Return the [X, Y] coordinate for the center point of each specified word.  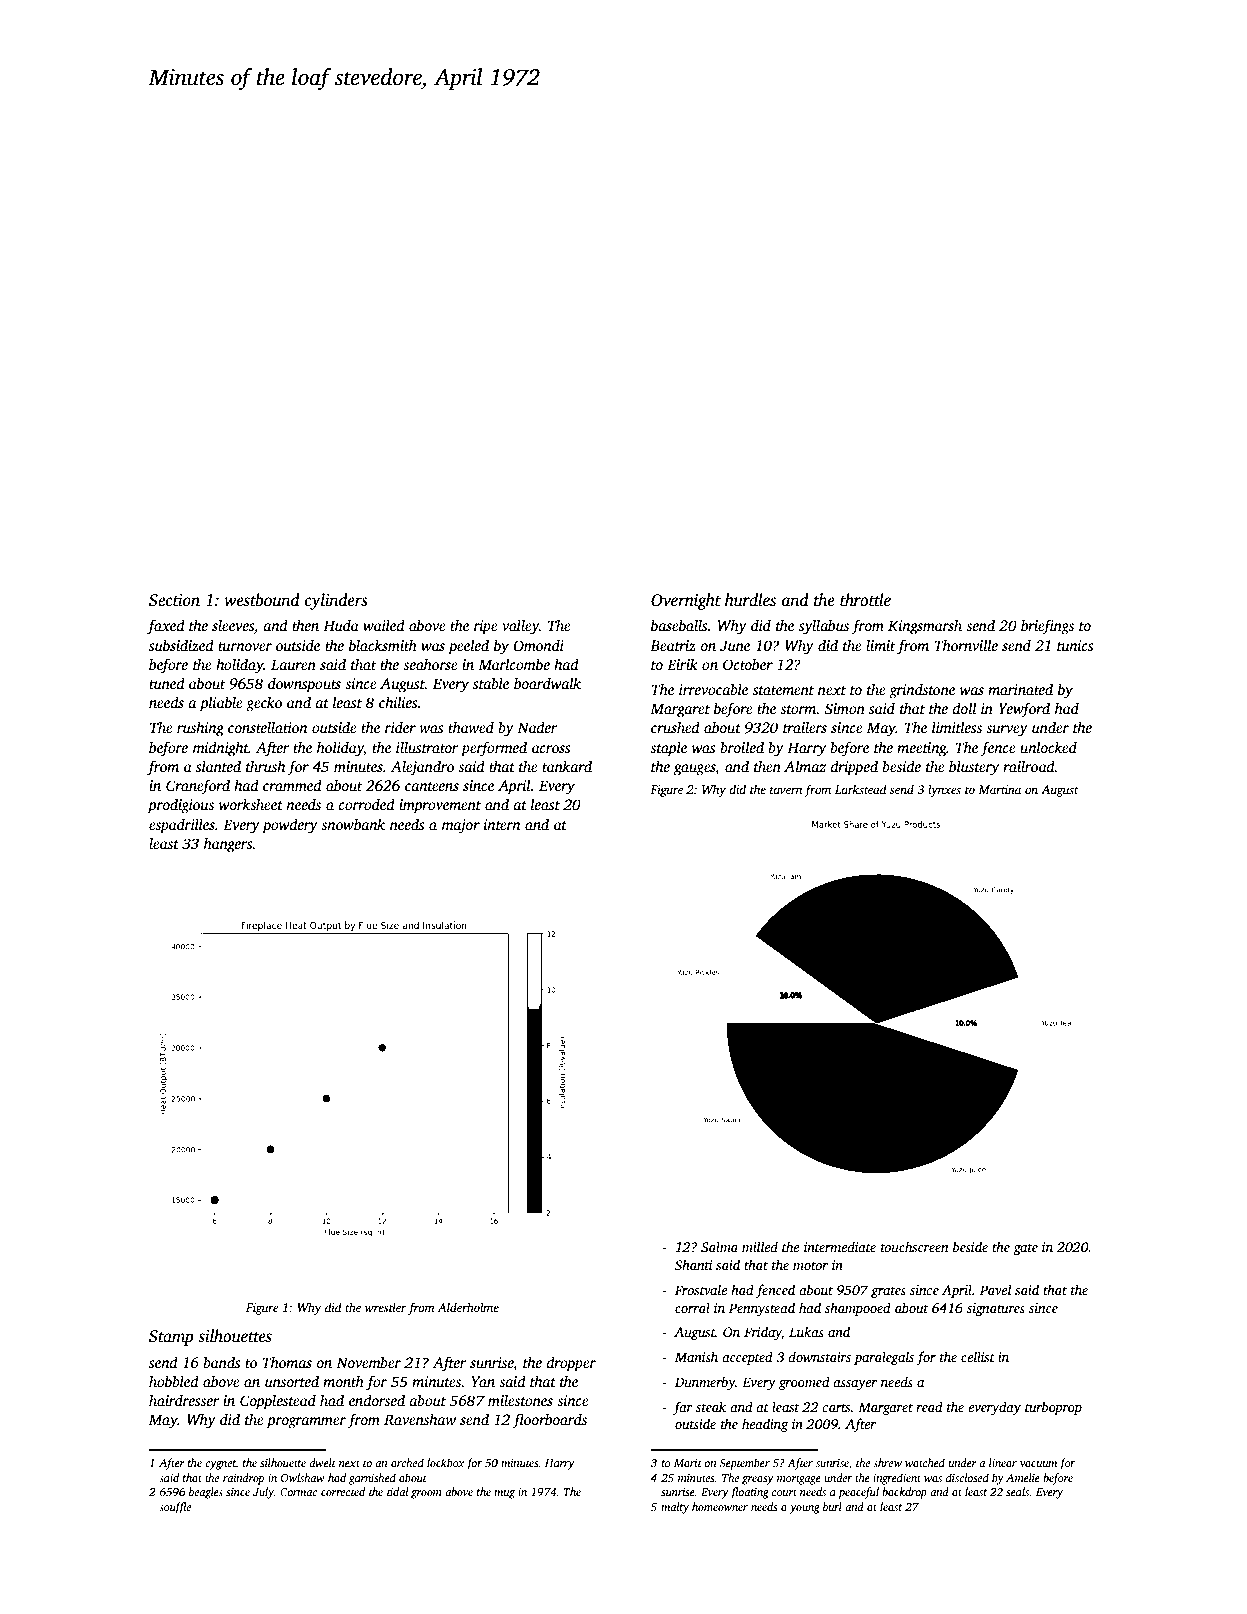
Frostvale [701, 1289]
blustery [974, 768]
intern [502, 824]
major [461, 826]
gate [1025, 1249]
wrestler [385, 1307]
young [804, 1509]
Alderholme [468, 1307]
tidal [397, 1491]
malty [675, 1508]
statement [783, 690]
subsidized [181, 645]
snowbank [353, 824]
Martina [999, 789]
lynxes [944, 790]
